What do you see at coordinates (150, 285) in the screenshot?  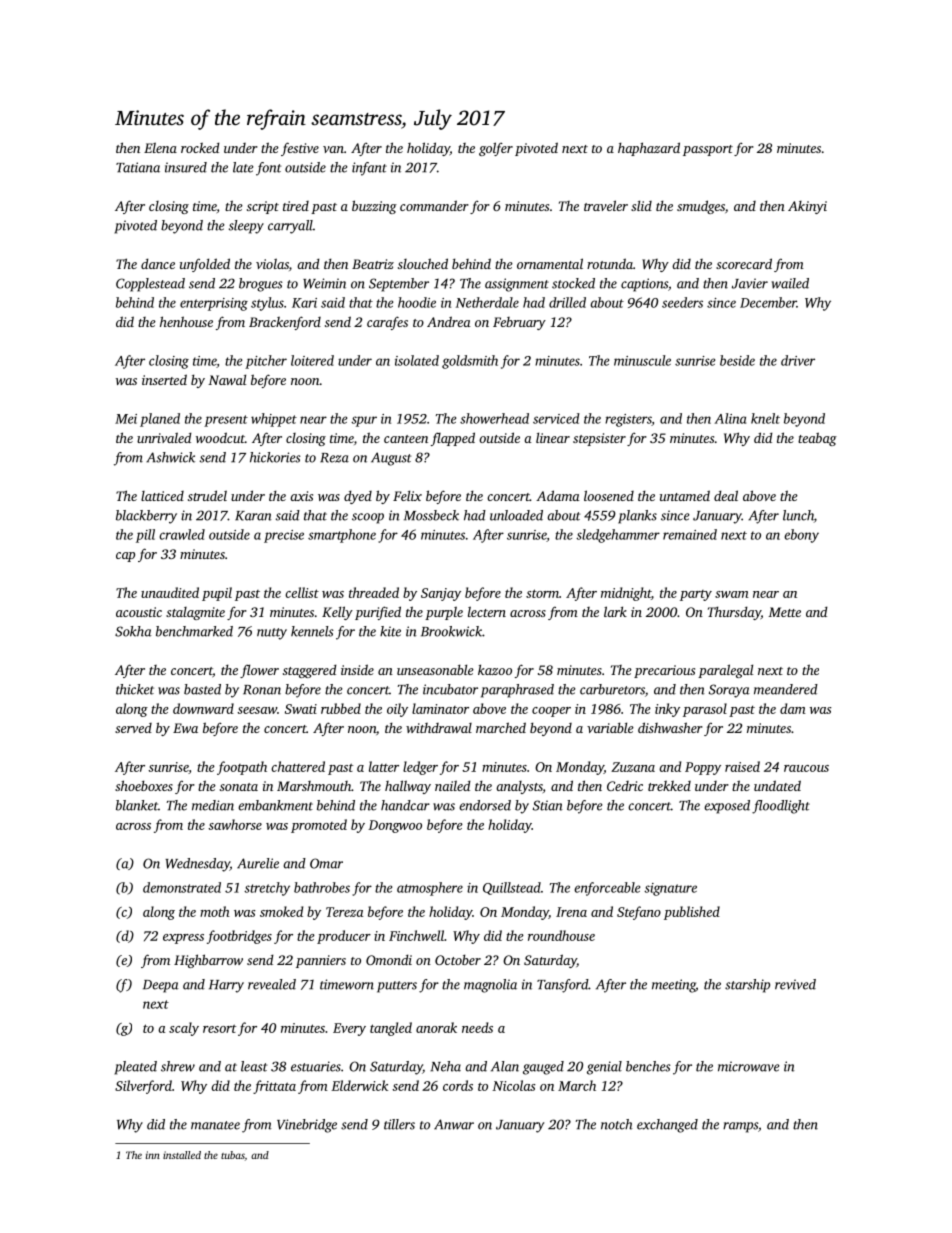 I see `Copplestead` at bounding box center [150, 285].
